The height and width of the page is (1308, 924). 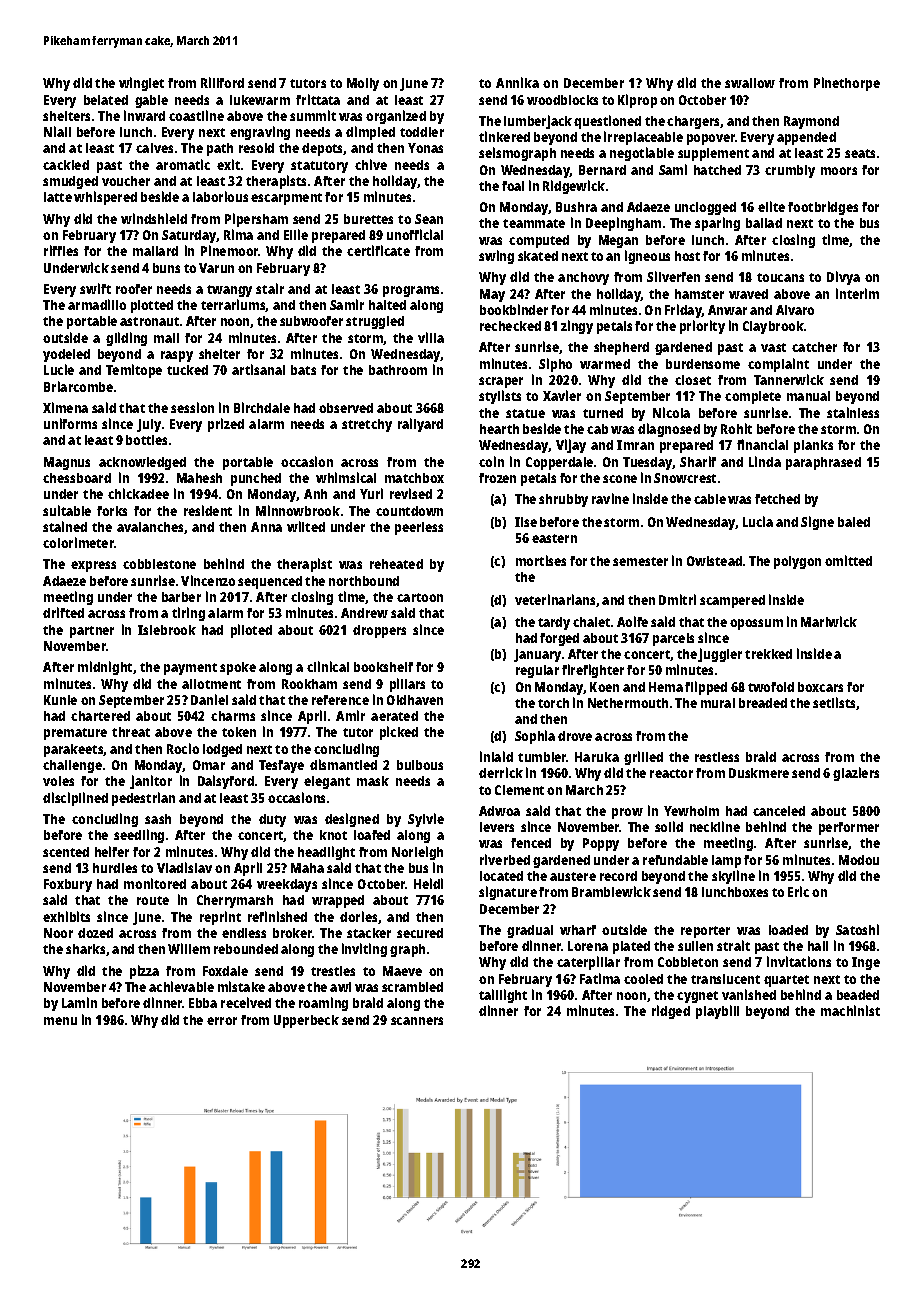 What do you see at coordinates (857, 929) in the page?
I see `Satoshi` at bounding box center [857, 929].
